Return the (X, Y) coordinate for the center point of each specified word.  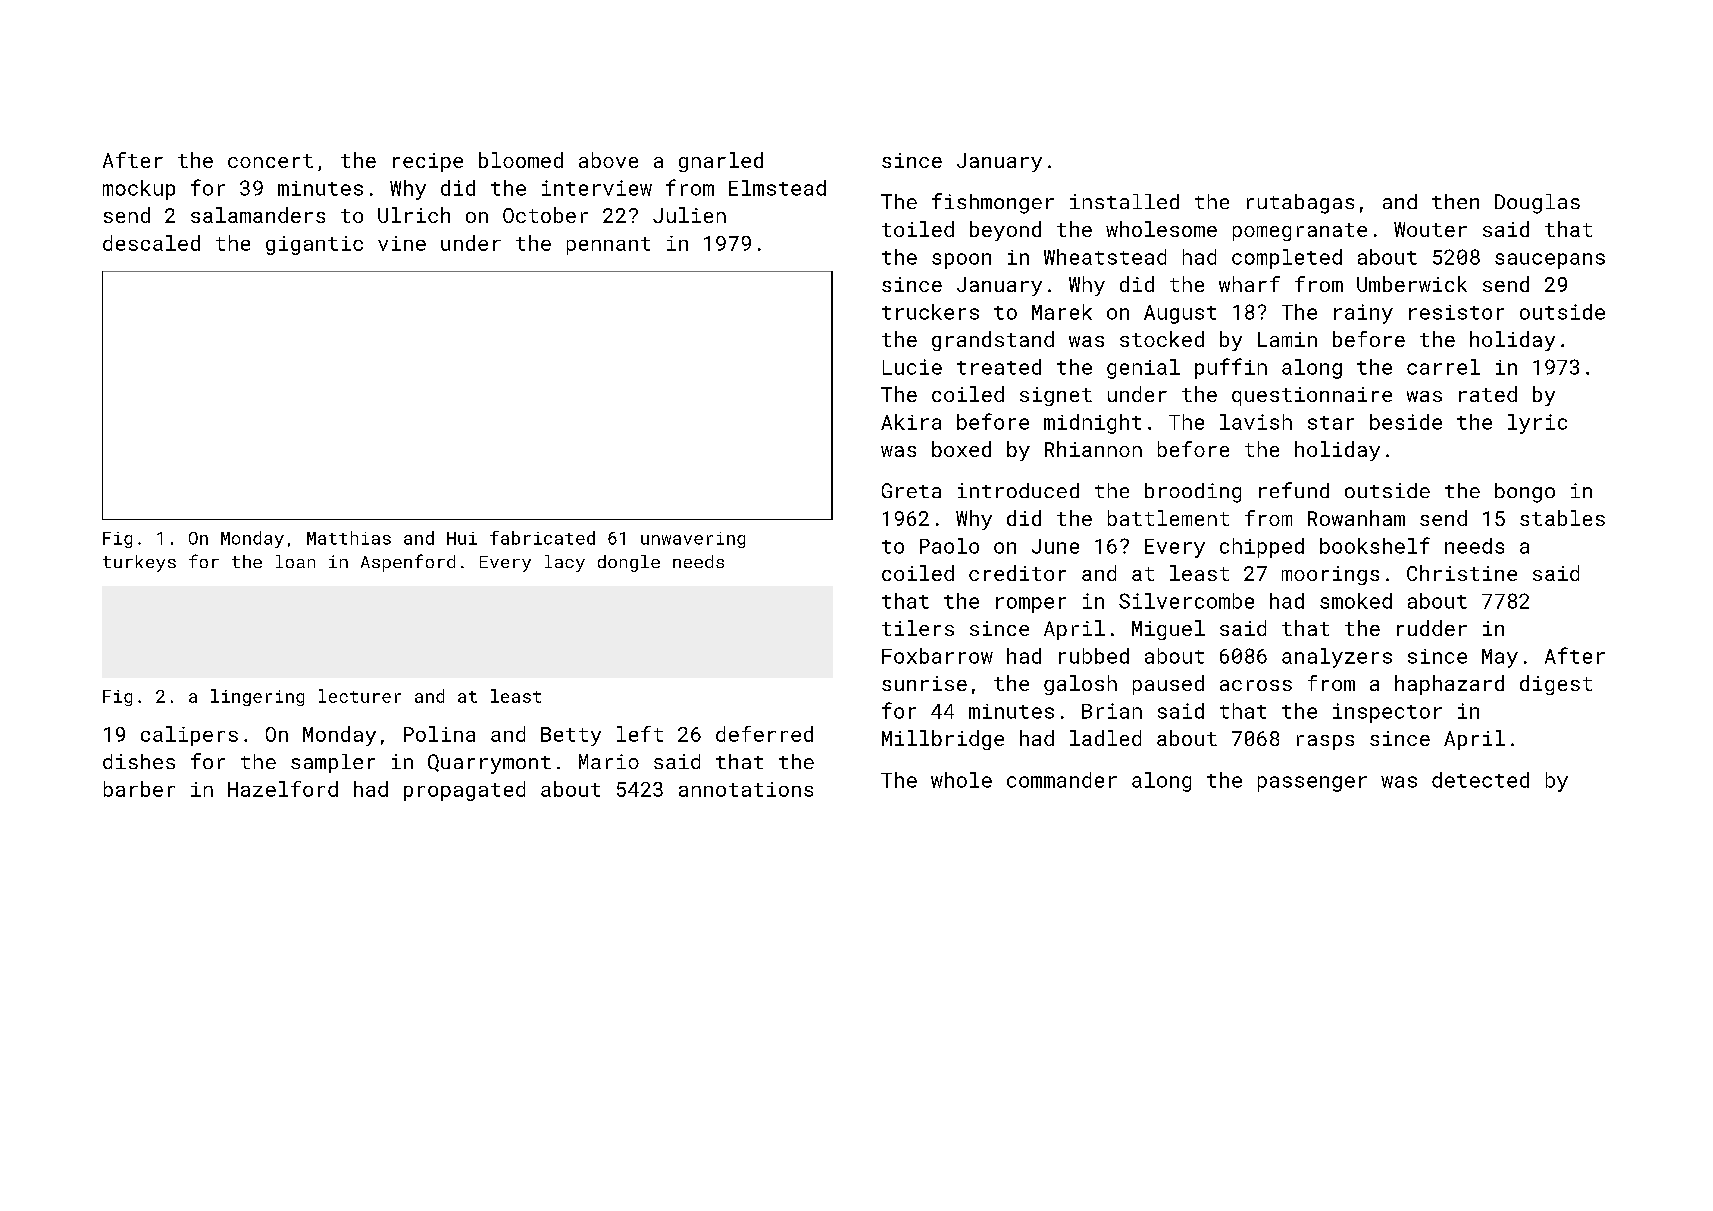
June (1055, 546)
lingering (257, 697)
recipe (428, 162)
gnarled (721, 162)
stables (1562, 518)
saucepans (1550, 261)
